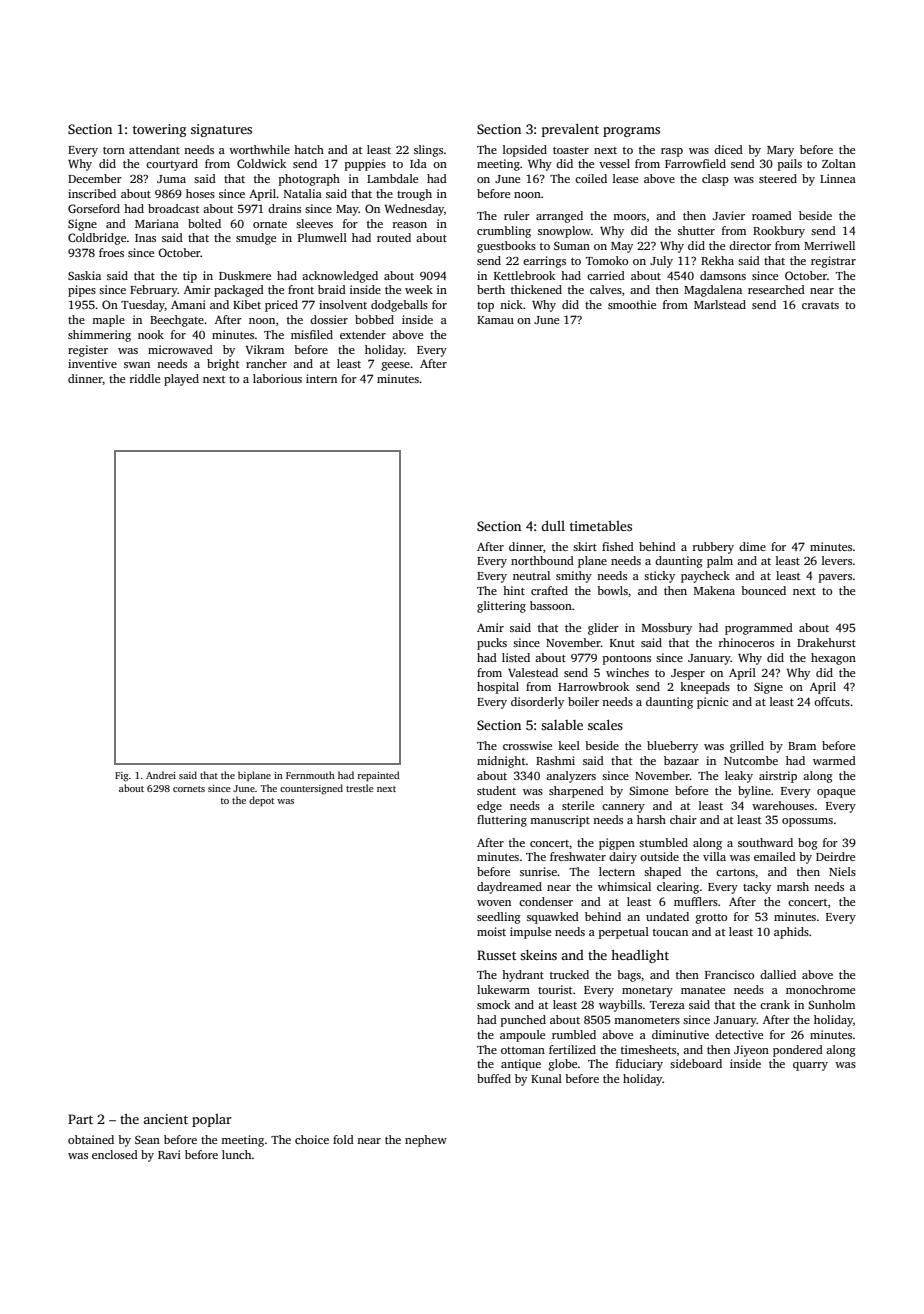 This page has width=924, height=1314. What do you see at coordinates (810, 1066) in the page?
I see `quarry` at bounding box center [810, 1066].
